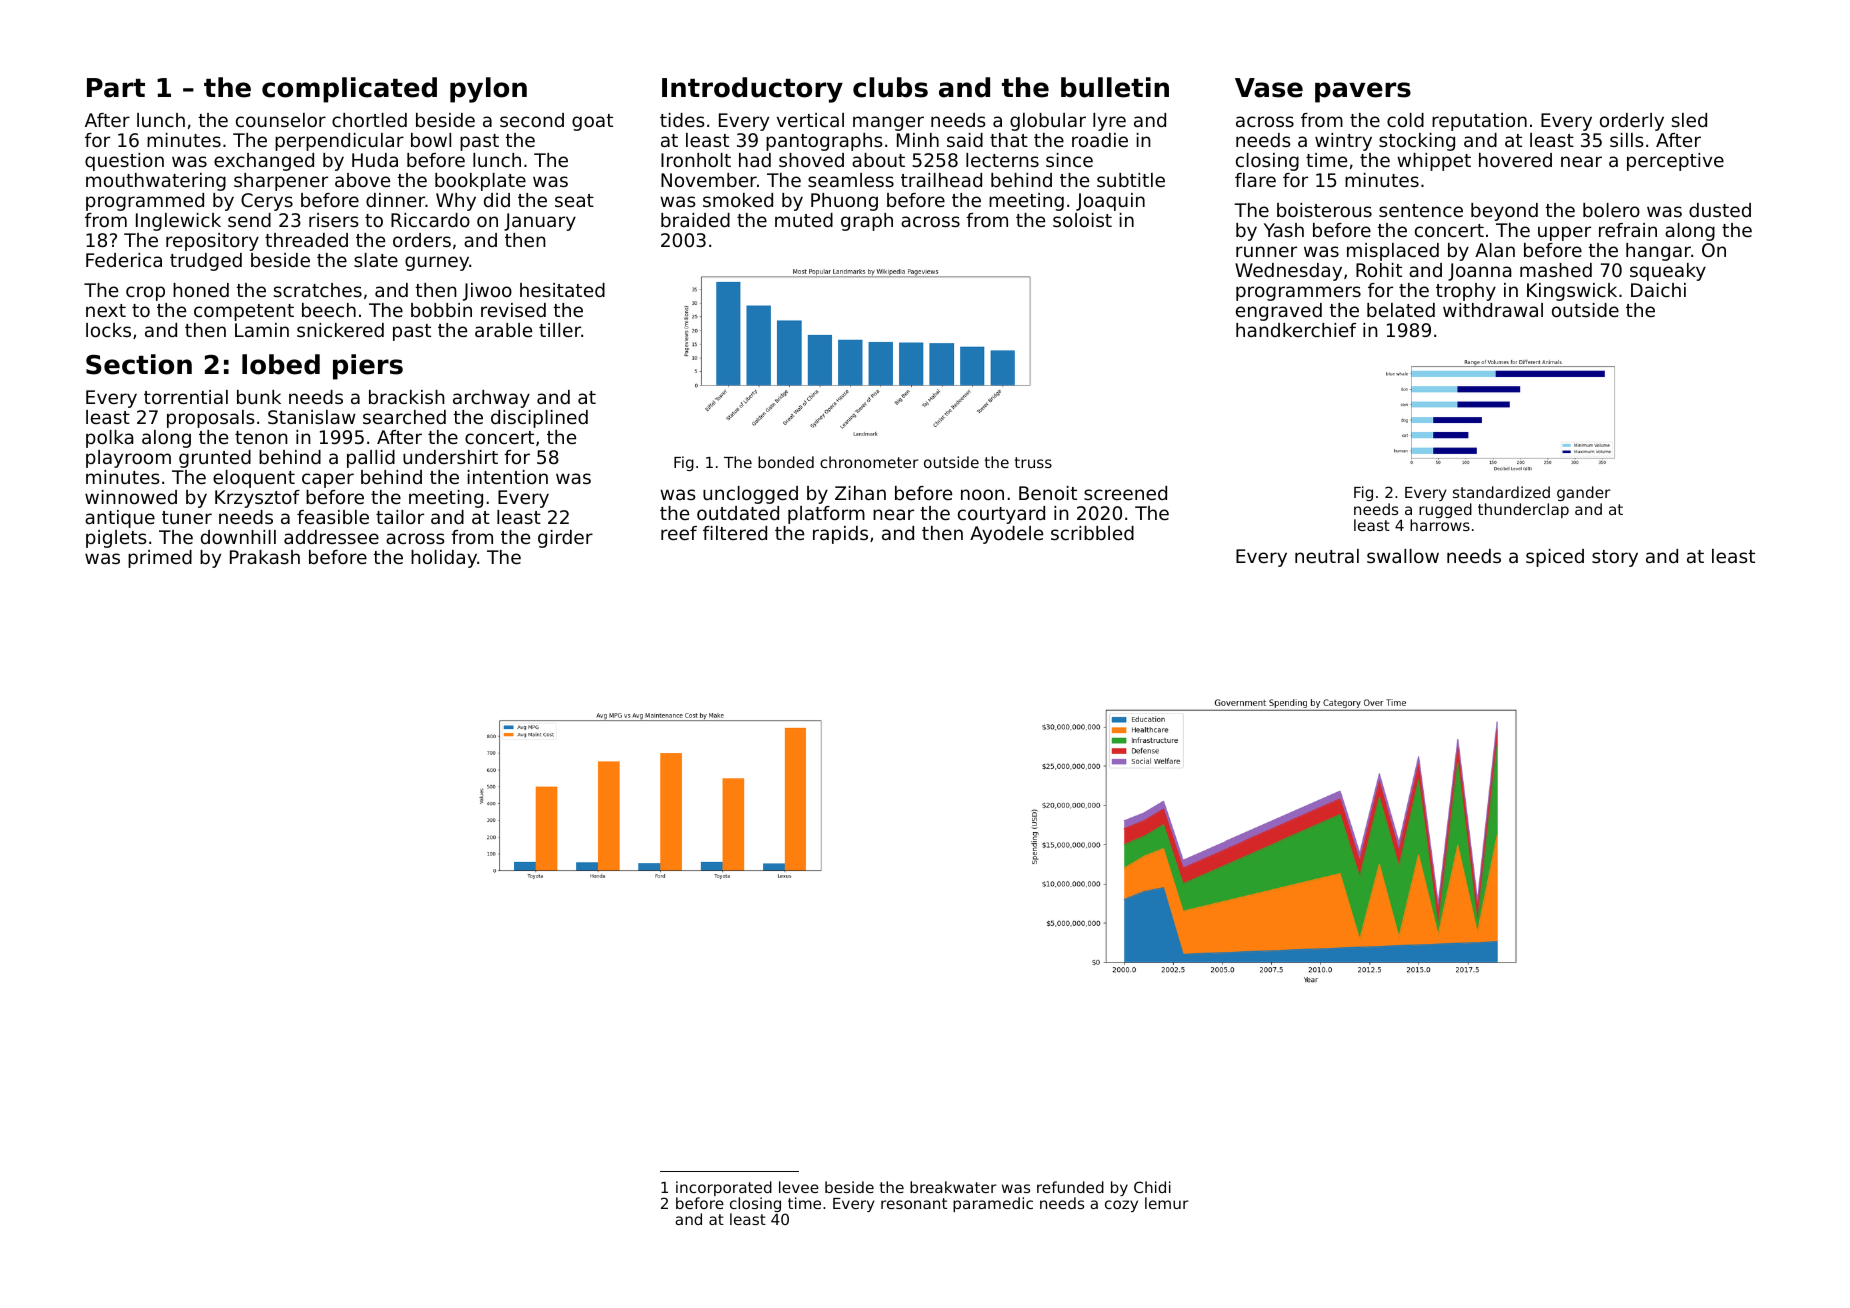 This page has height=1308, width=1850. What do you see at coordinates (267, 202) in the page?
I see `Cerys` at bounding box center [267, 202].
